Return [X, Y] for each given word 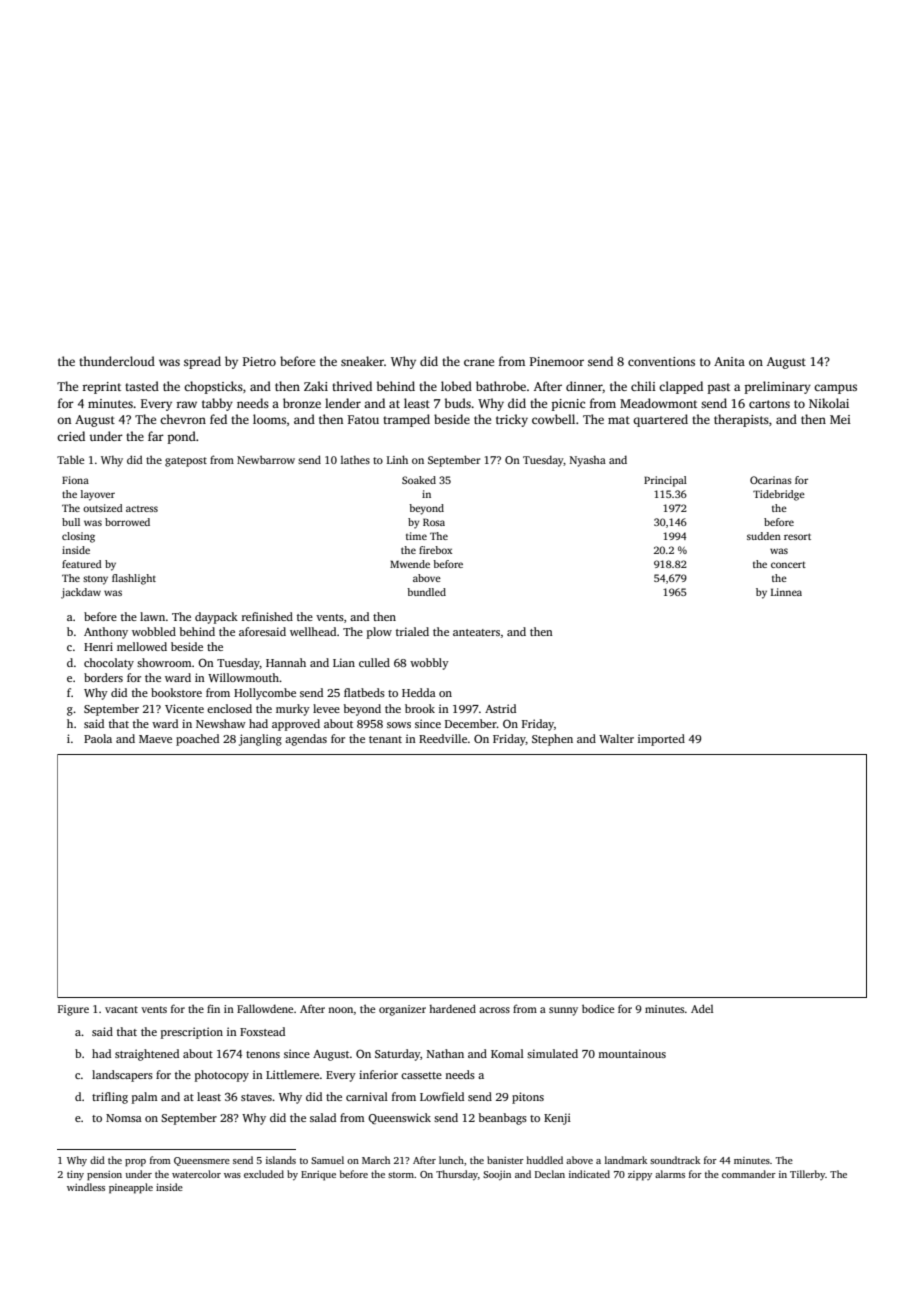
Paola [98, 738]
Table [70, 459]
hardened [452, 1008]
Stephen [552, 740]
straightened [147, 1055]
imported [661, 740]
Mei [840, 419]
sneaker [362, 361]
